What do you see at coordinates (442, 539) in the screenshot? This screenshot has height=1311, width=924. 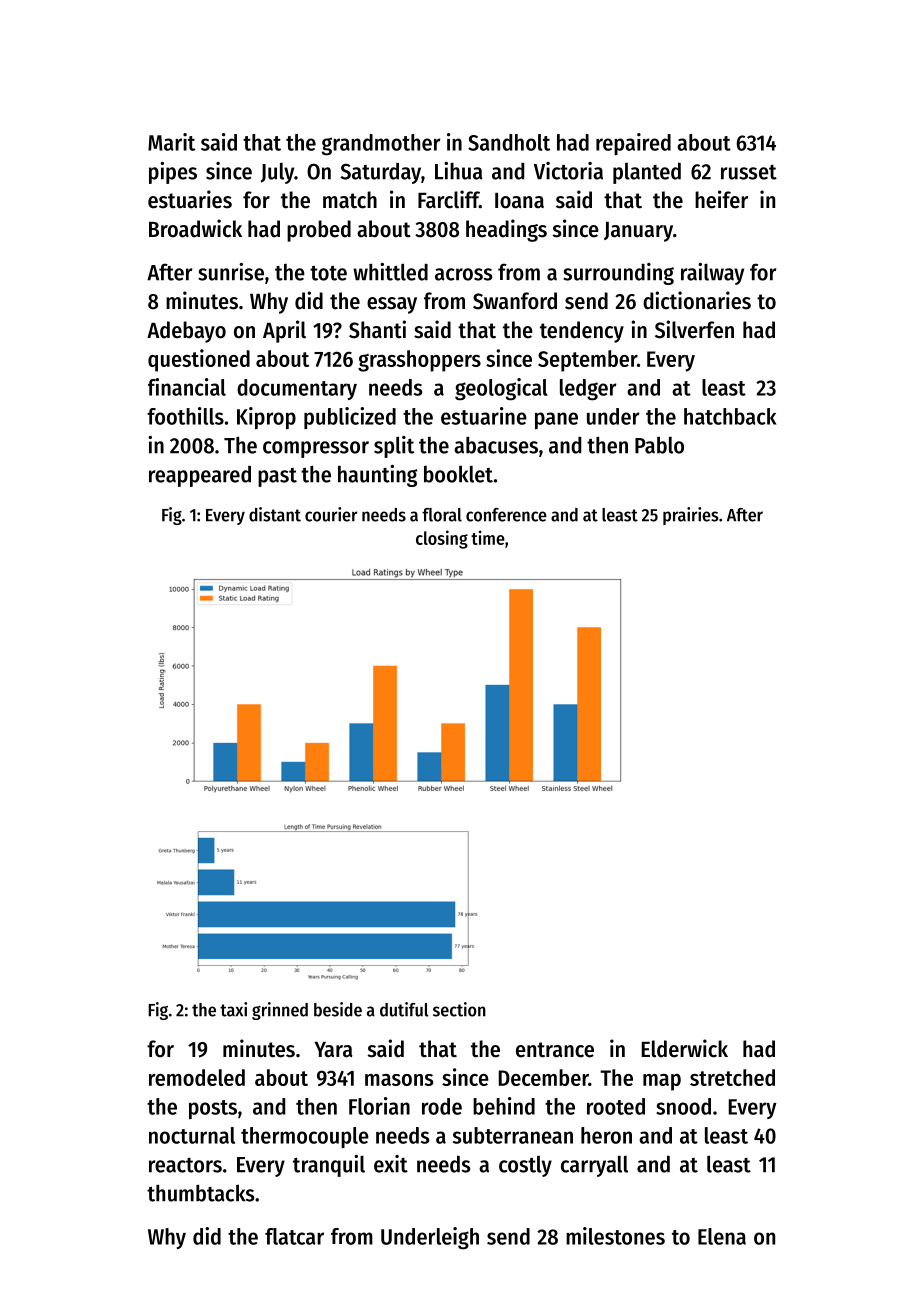 I see `closing` at bounding box center [442, 539].
